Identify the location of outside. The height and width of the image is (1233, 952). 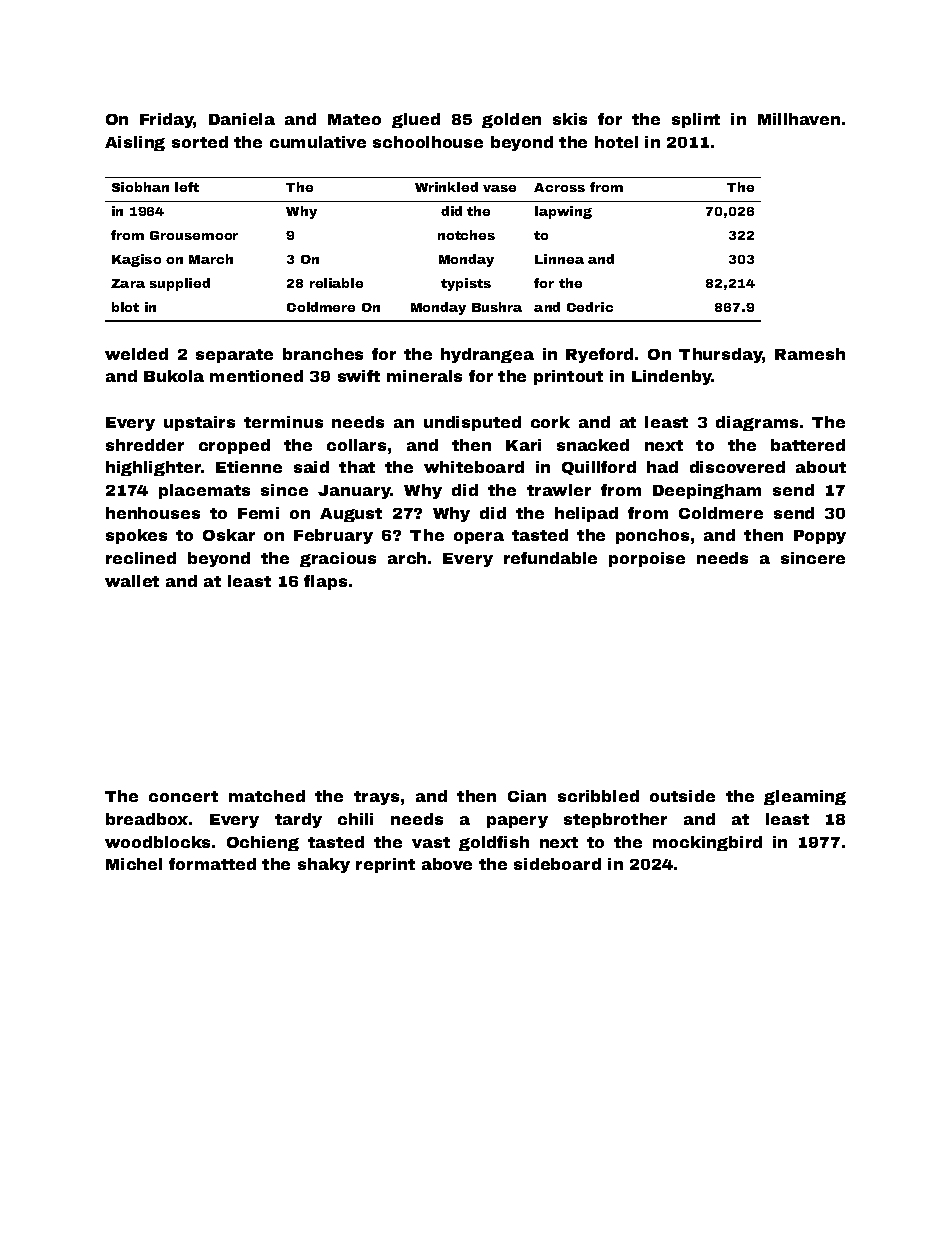
(682, 796).
